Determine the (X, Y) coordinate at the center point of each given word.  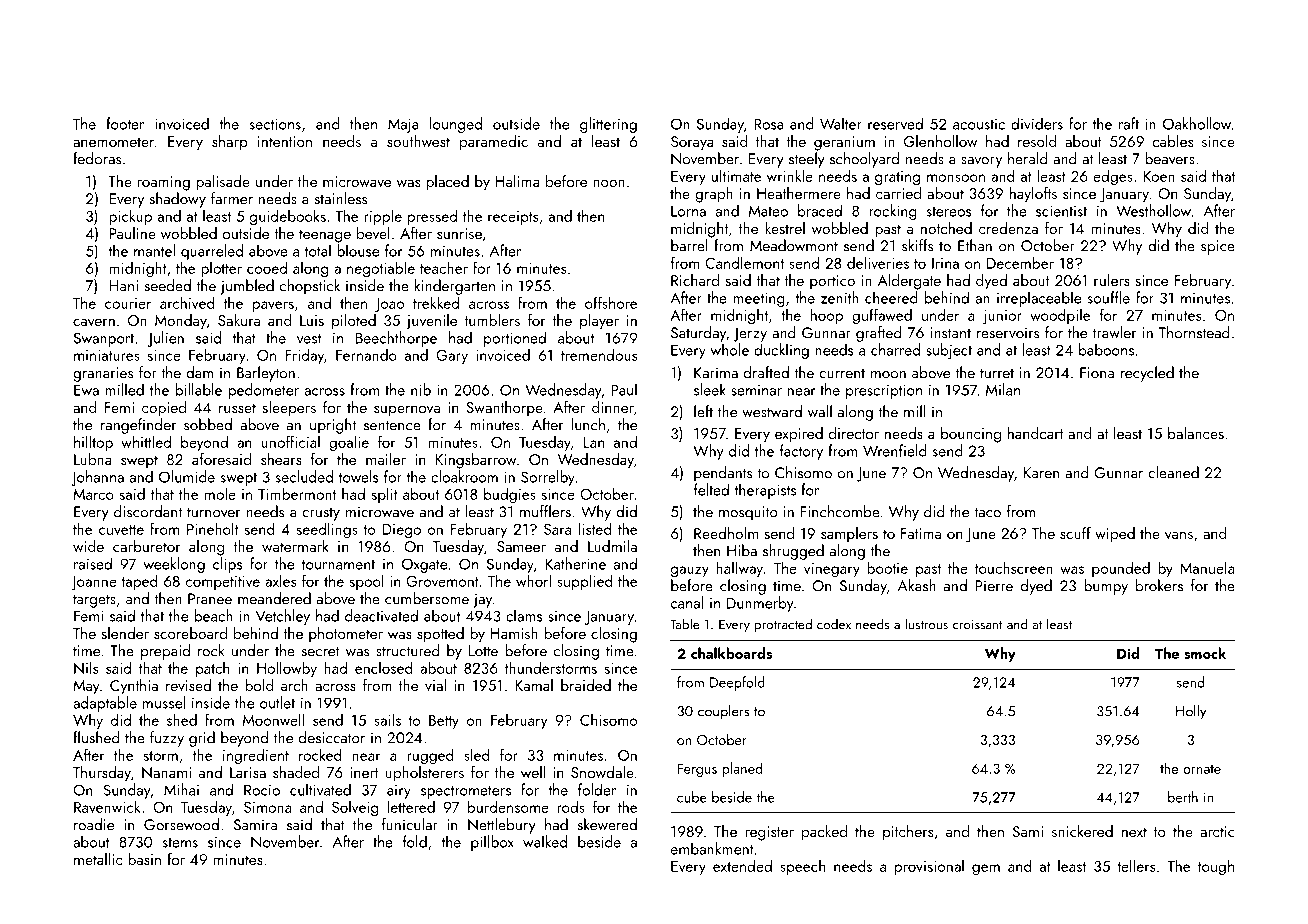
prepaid (165, 652)
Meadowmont (794, 245)
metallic (98, 859)
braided (586, 685)
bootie (888, 567)
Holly (1191, 712)
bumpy (1106, 587)
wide (88, 546)
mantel (154, 250)
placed (447, 183)
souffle (1109, 297)
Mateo (768, 211)
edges (1113, 177)
